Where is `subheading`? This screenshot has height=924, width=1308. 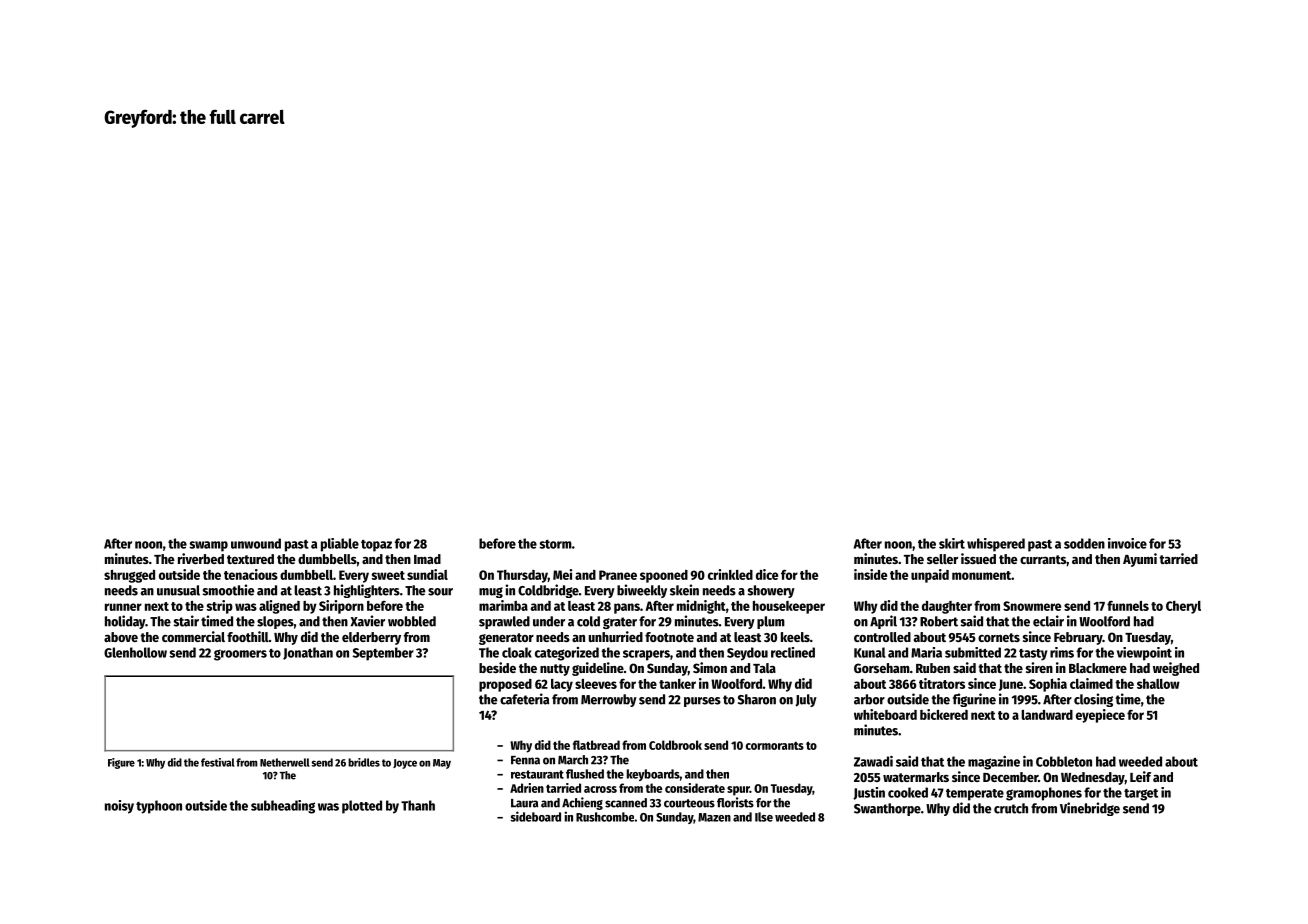 subheading is located at coordinates (283, 807).
